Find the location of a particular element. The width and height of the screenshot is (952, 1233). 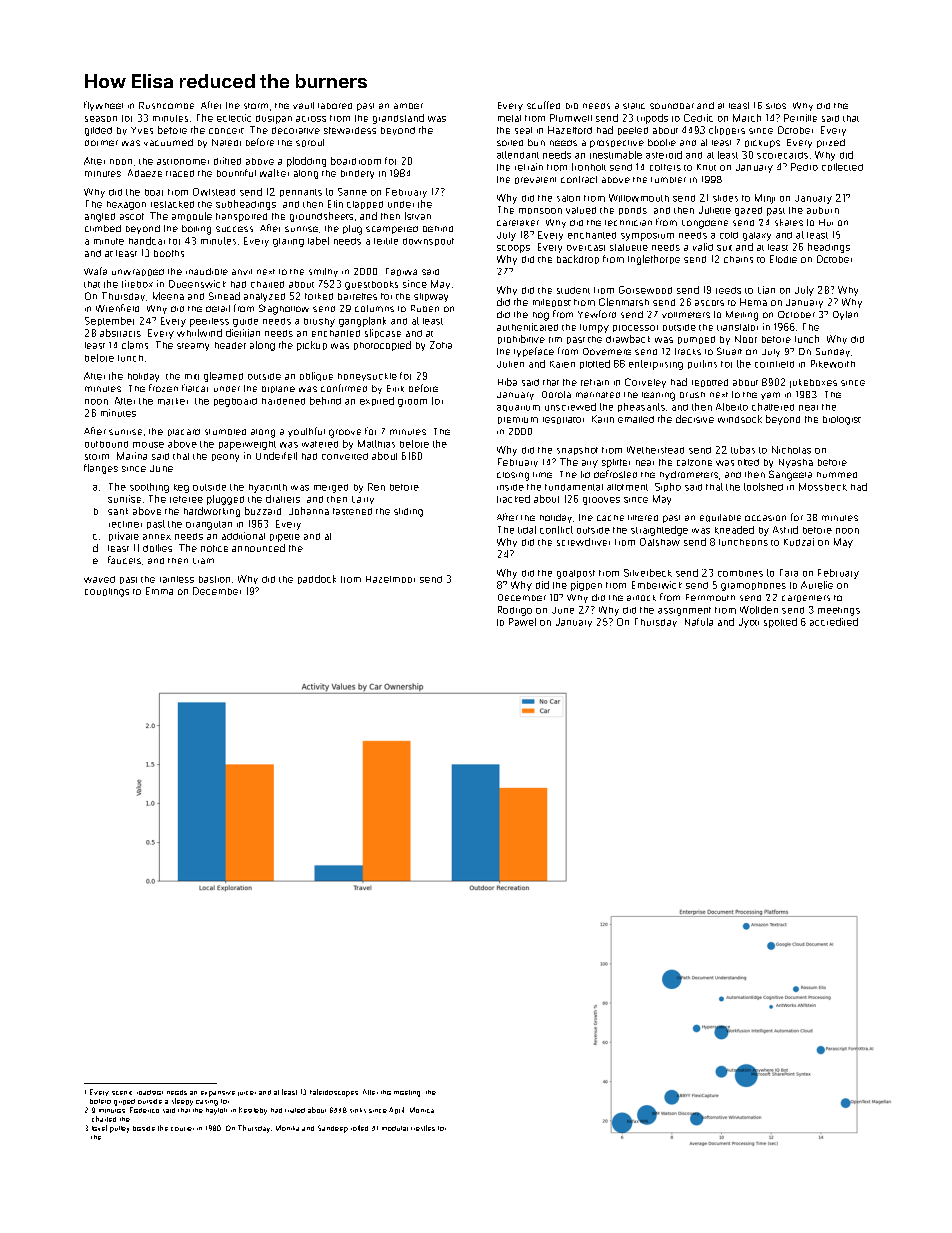

trestles is located at coordinates (423, 1128).
